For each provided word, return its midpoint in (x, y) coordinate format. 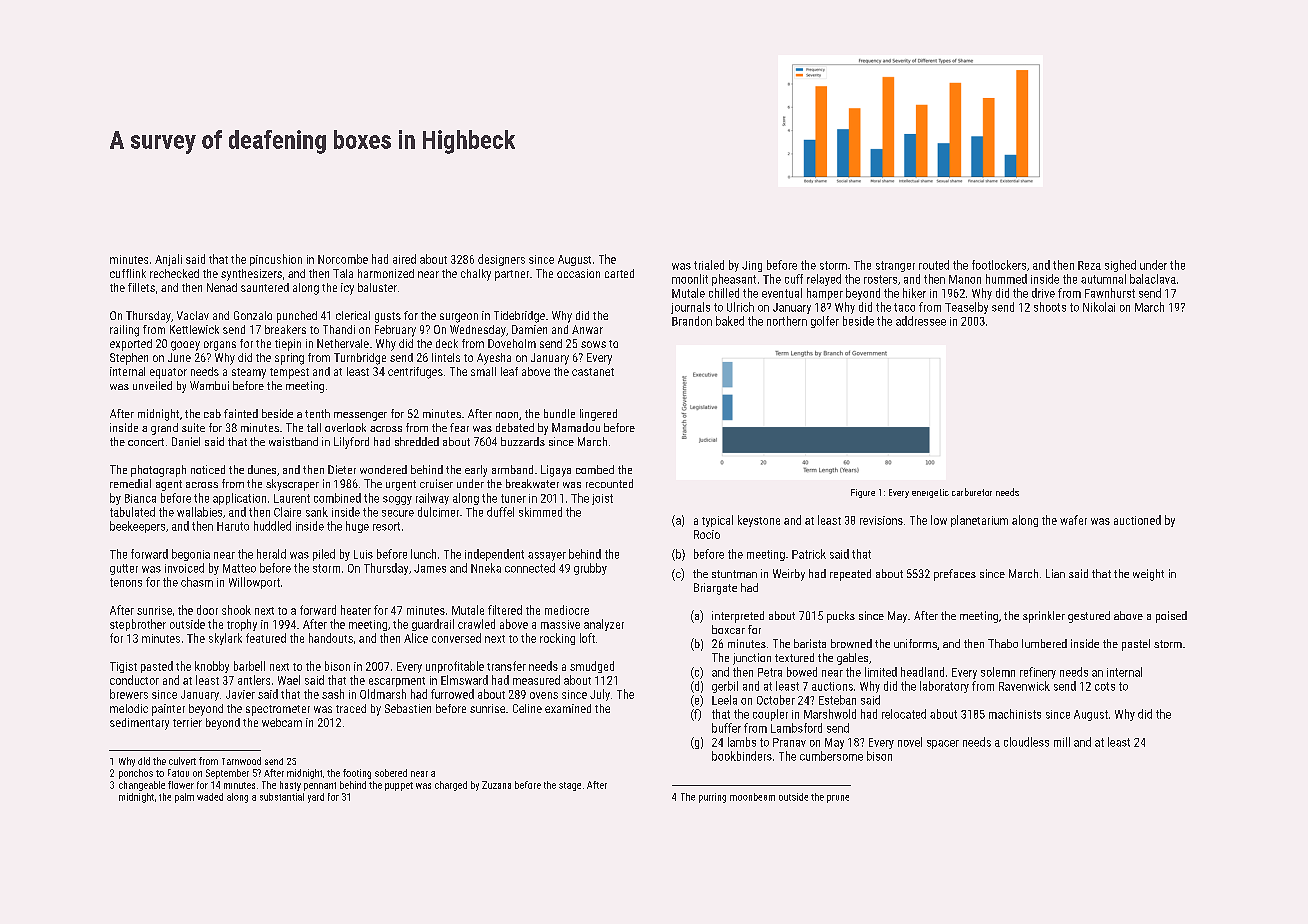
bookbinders (742, 756)
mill (1062, 742)
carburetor (972, 492)
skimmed (540, 512)
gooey (185, 346)
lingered (598, 415)
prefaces (955, 575)
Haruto (233, 526)
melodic (129, 708)
